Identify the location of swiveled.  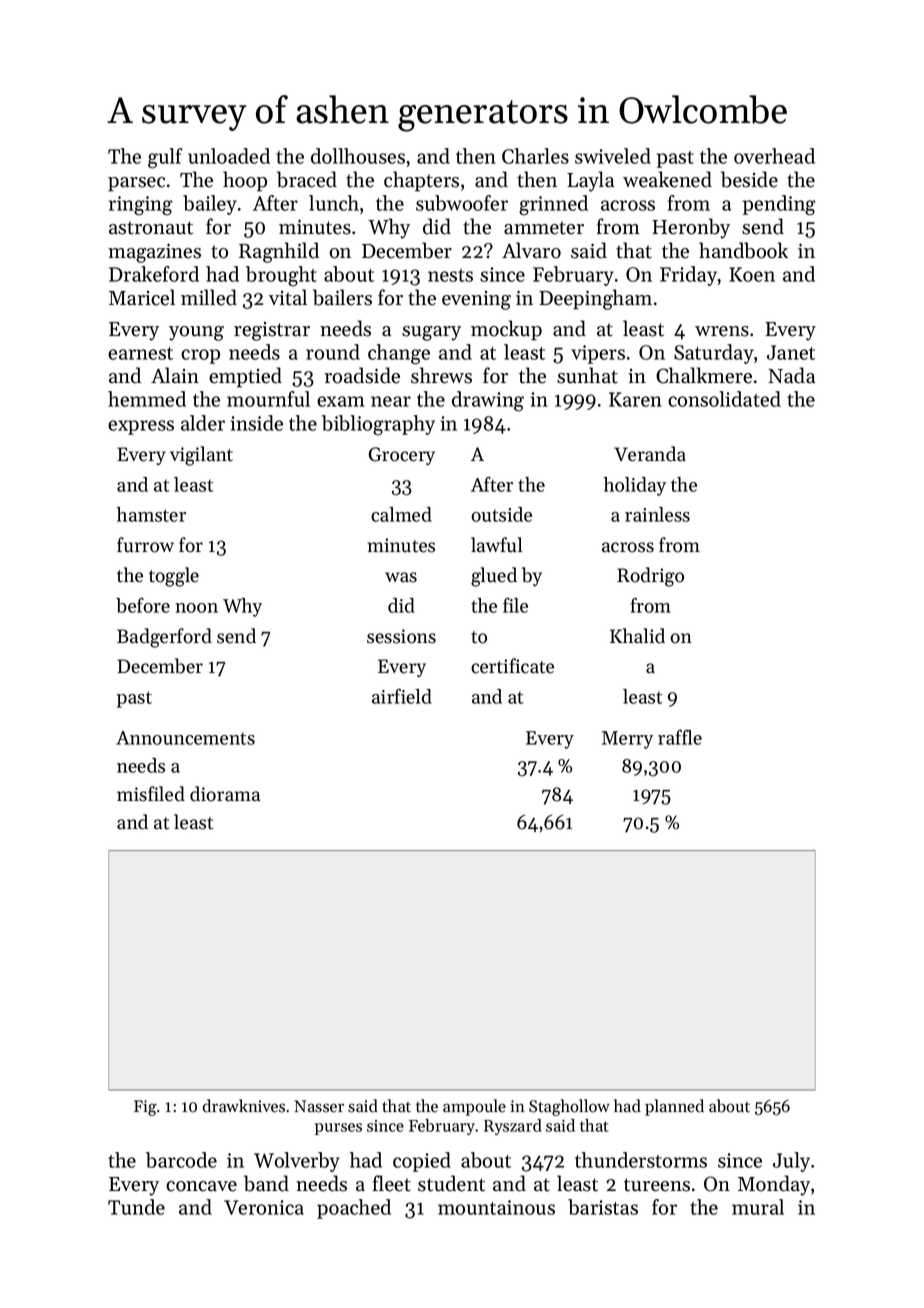
(613, 156).
